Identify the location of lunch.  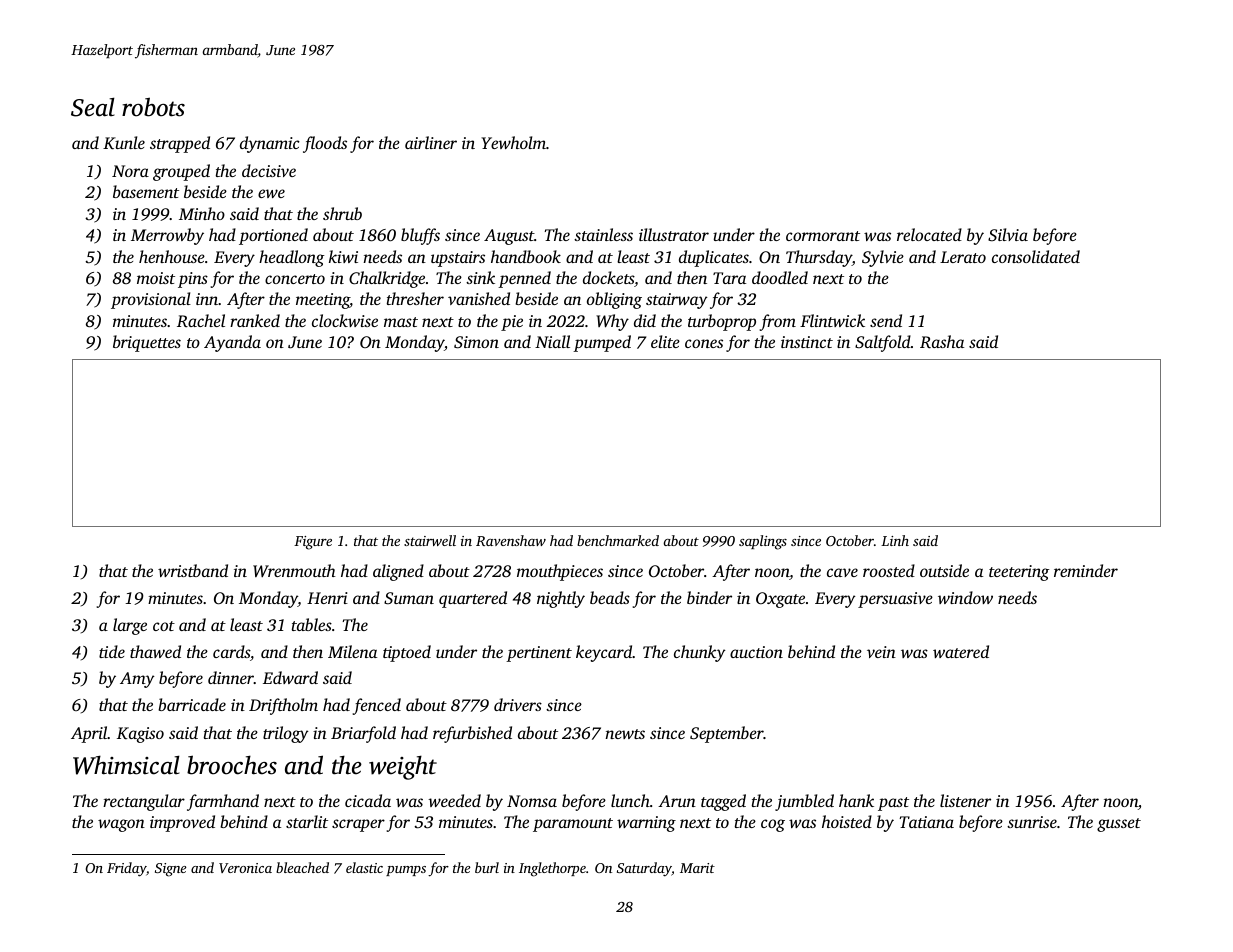
(630, 800).
